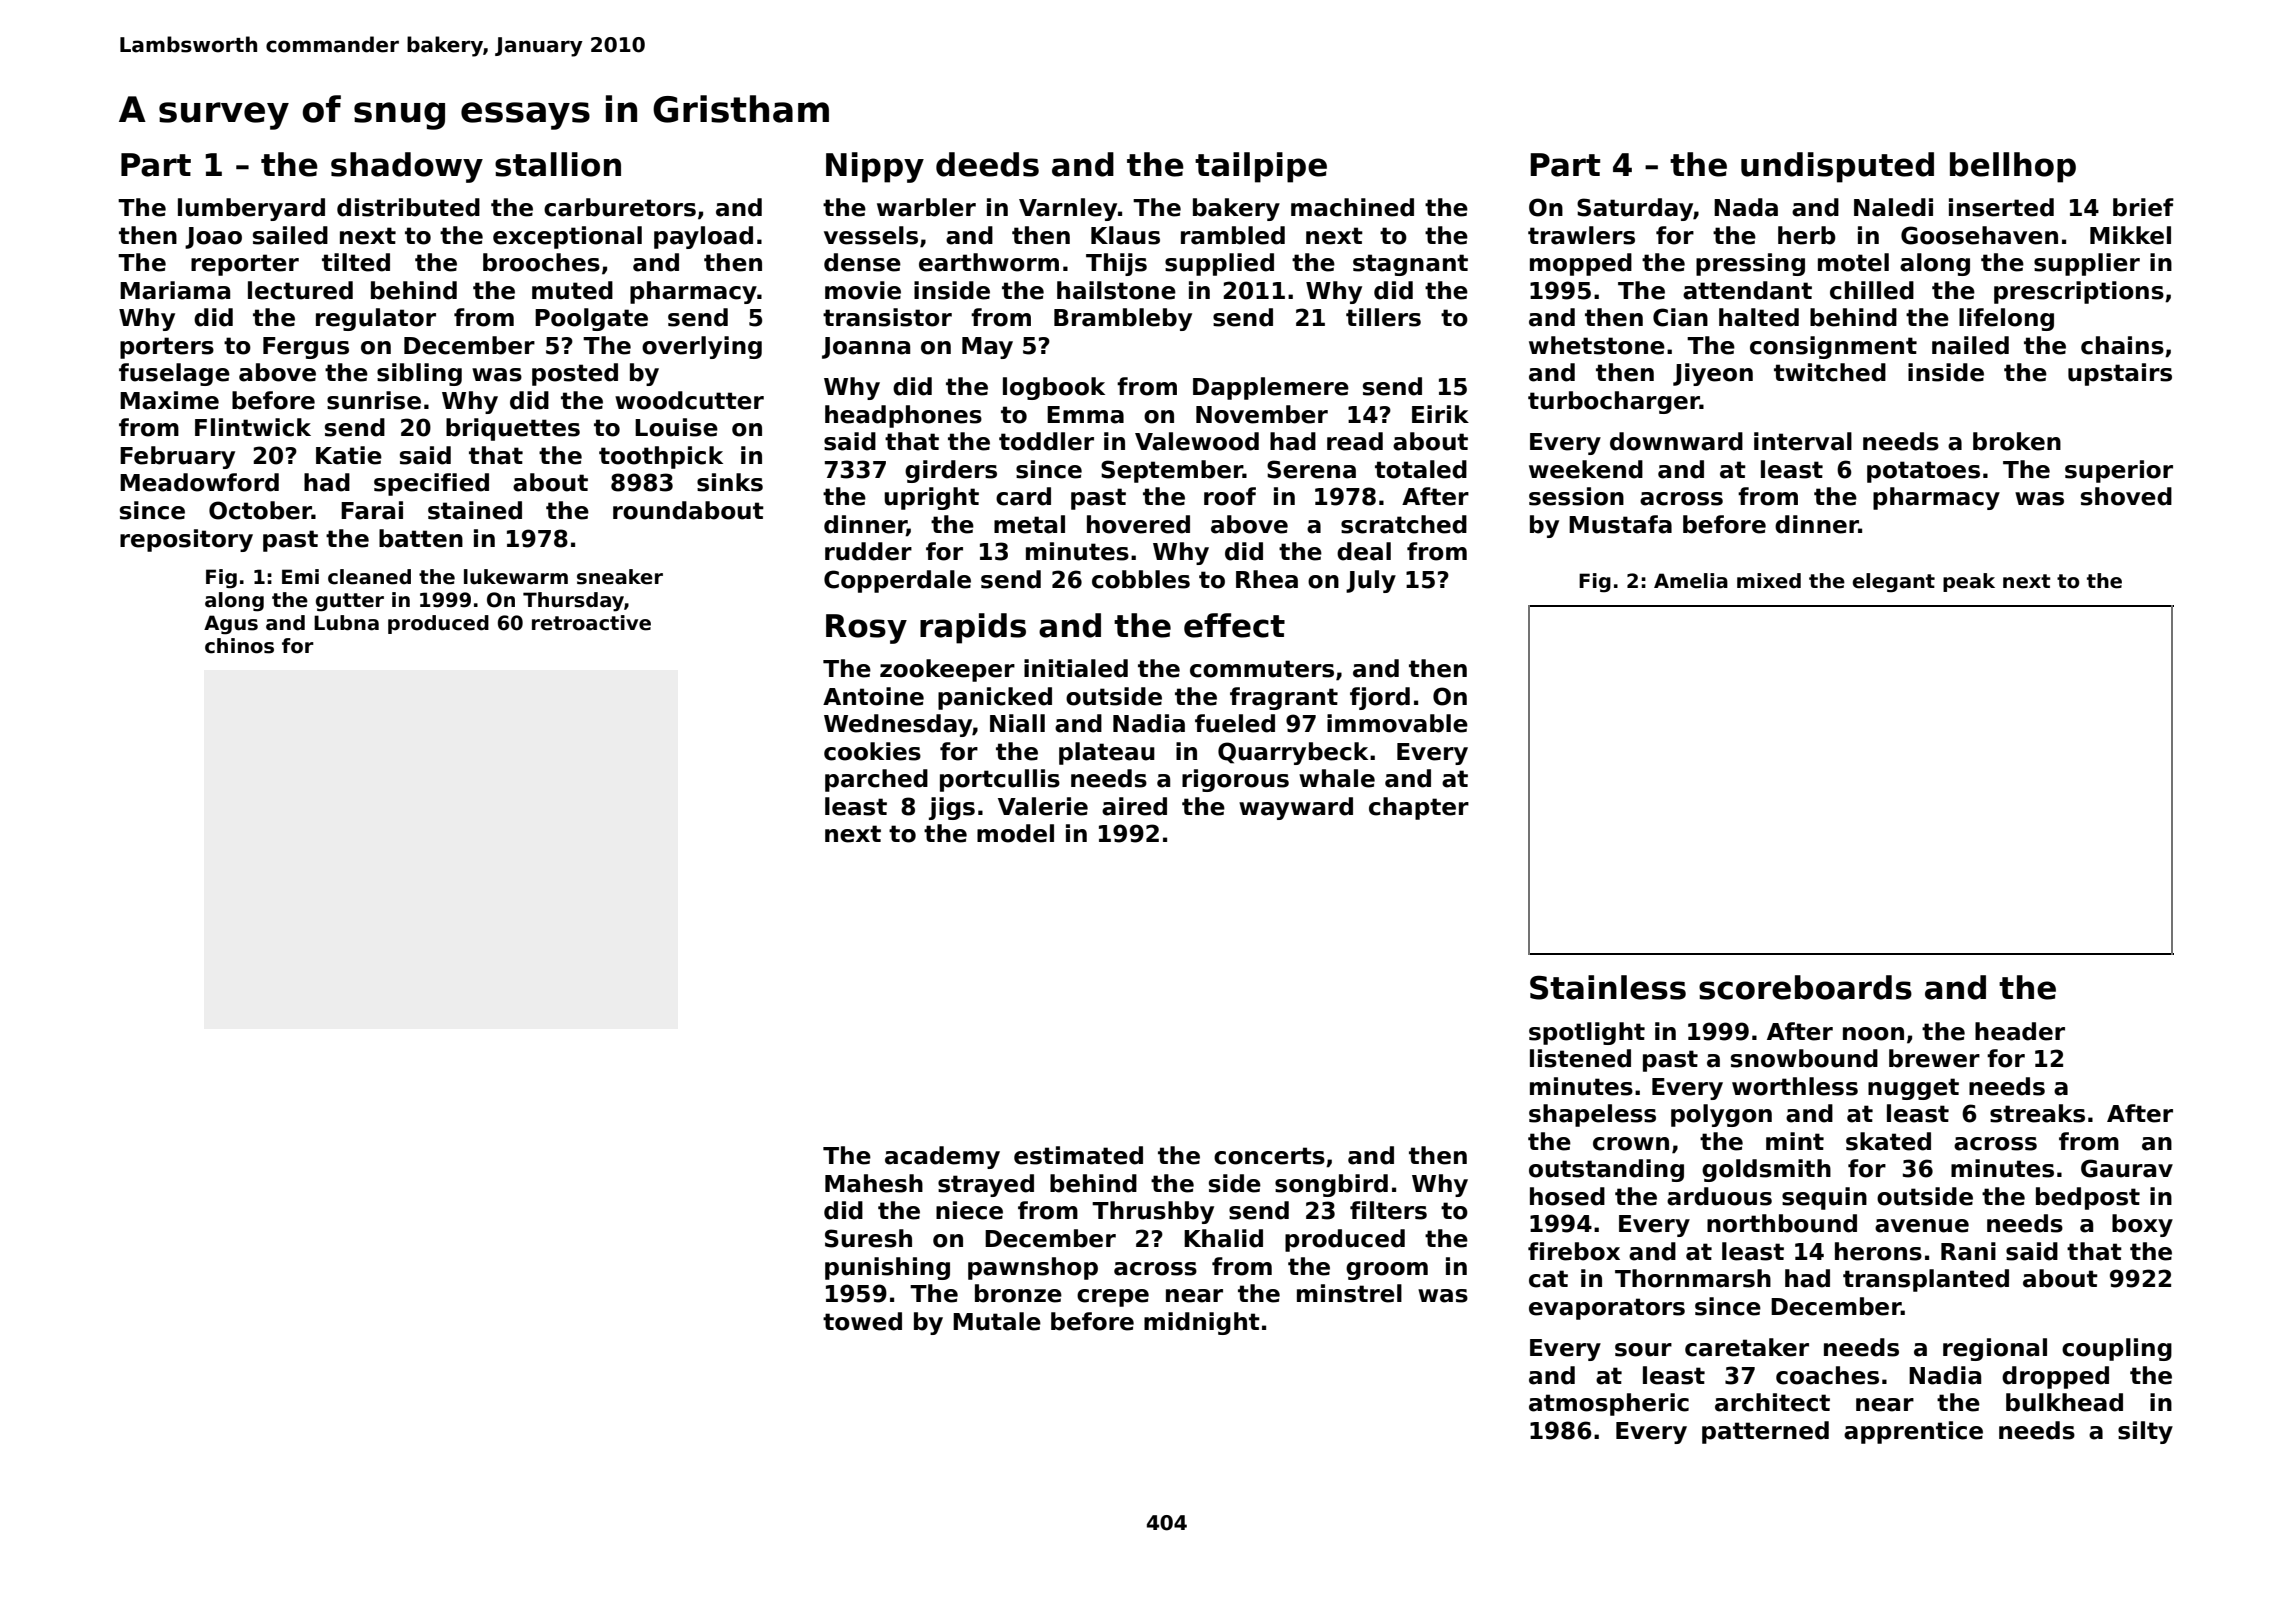 Image resolution: width=2292 pixels, height=1620 pixels. Describe the element at coordinates (407, 167) in the screenshot. I see `shadowy` at that location.
